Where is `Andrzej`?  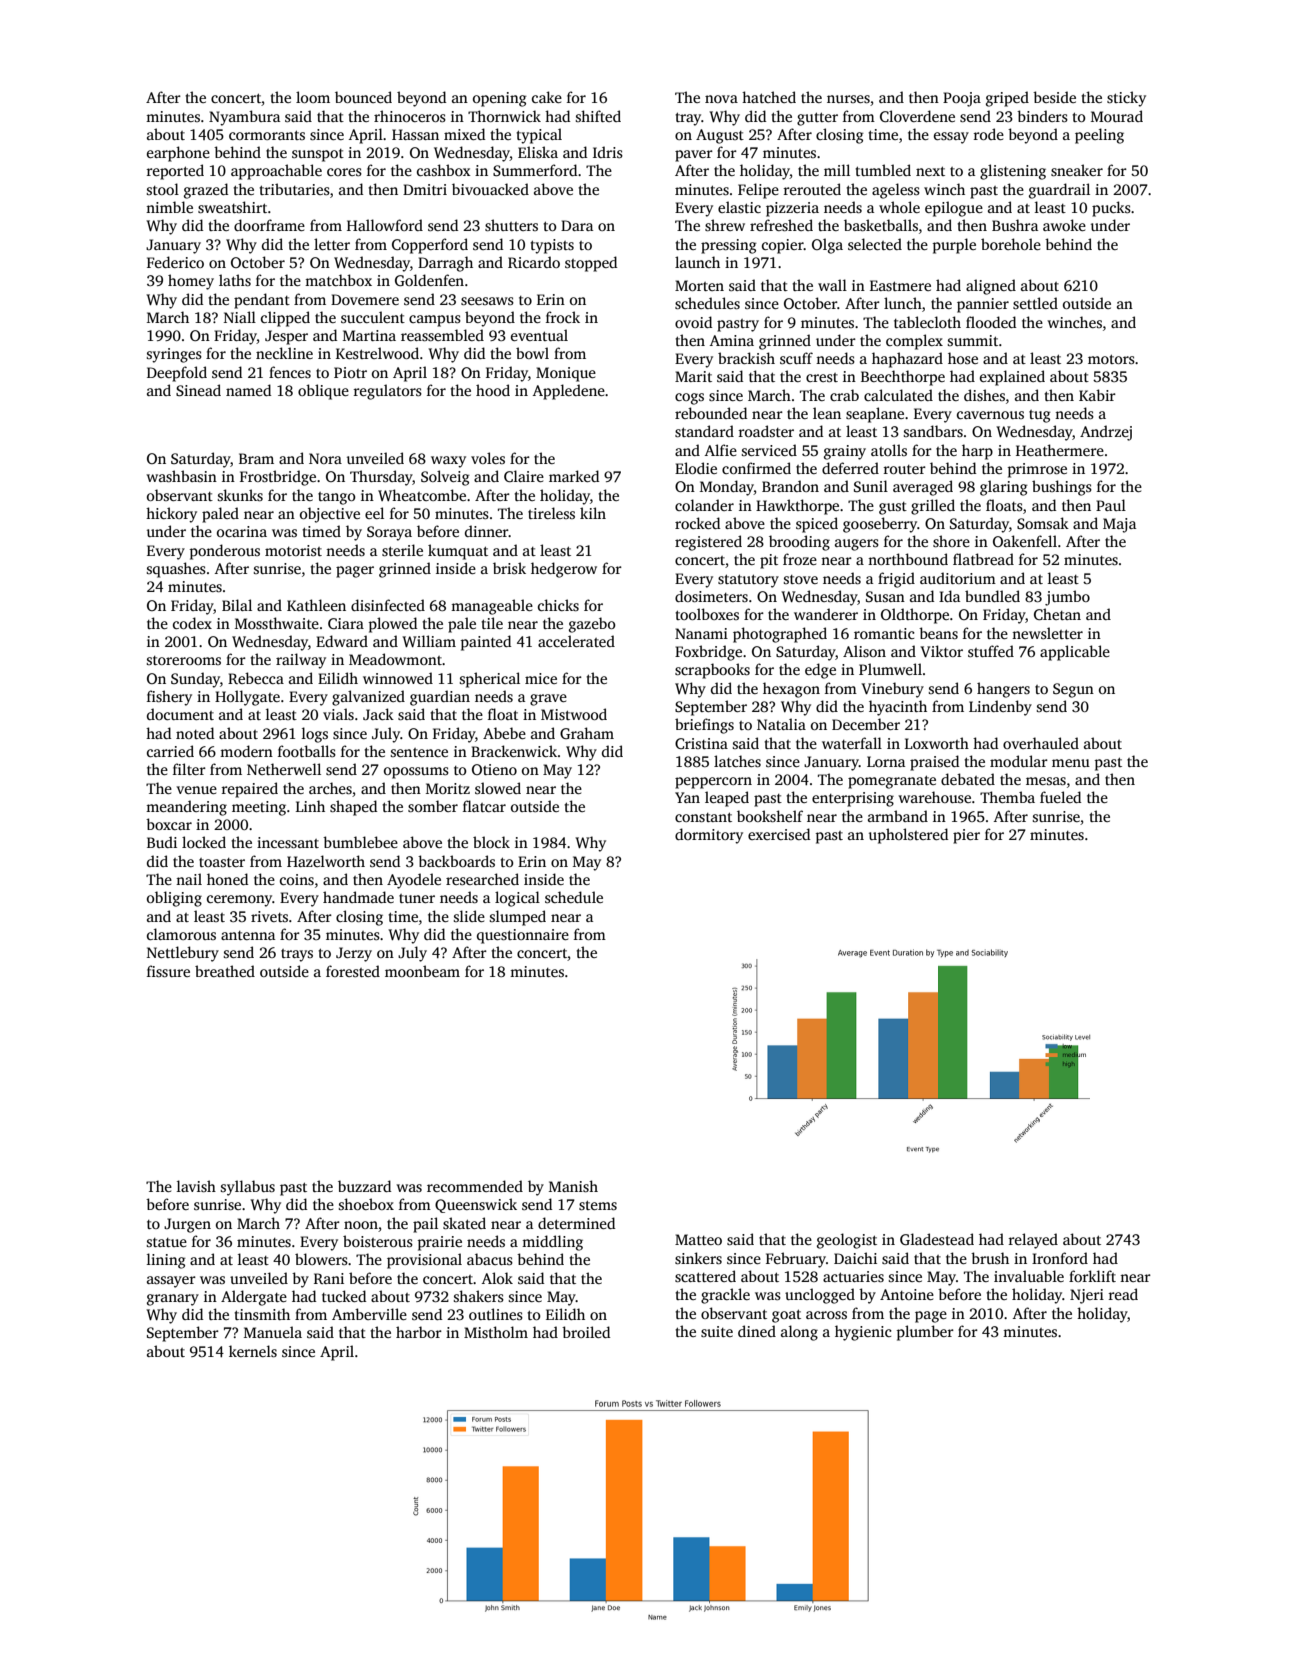 Andrzej is located at coordinates (1106, 433).
